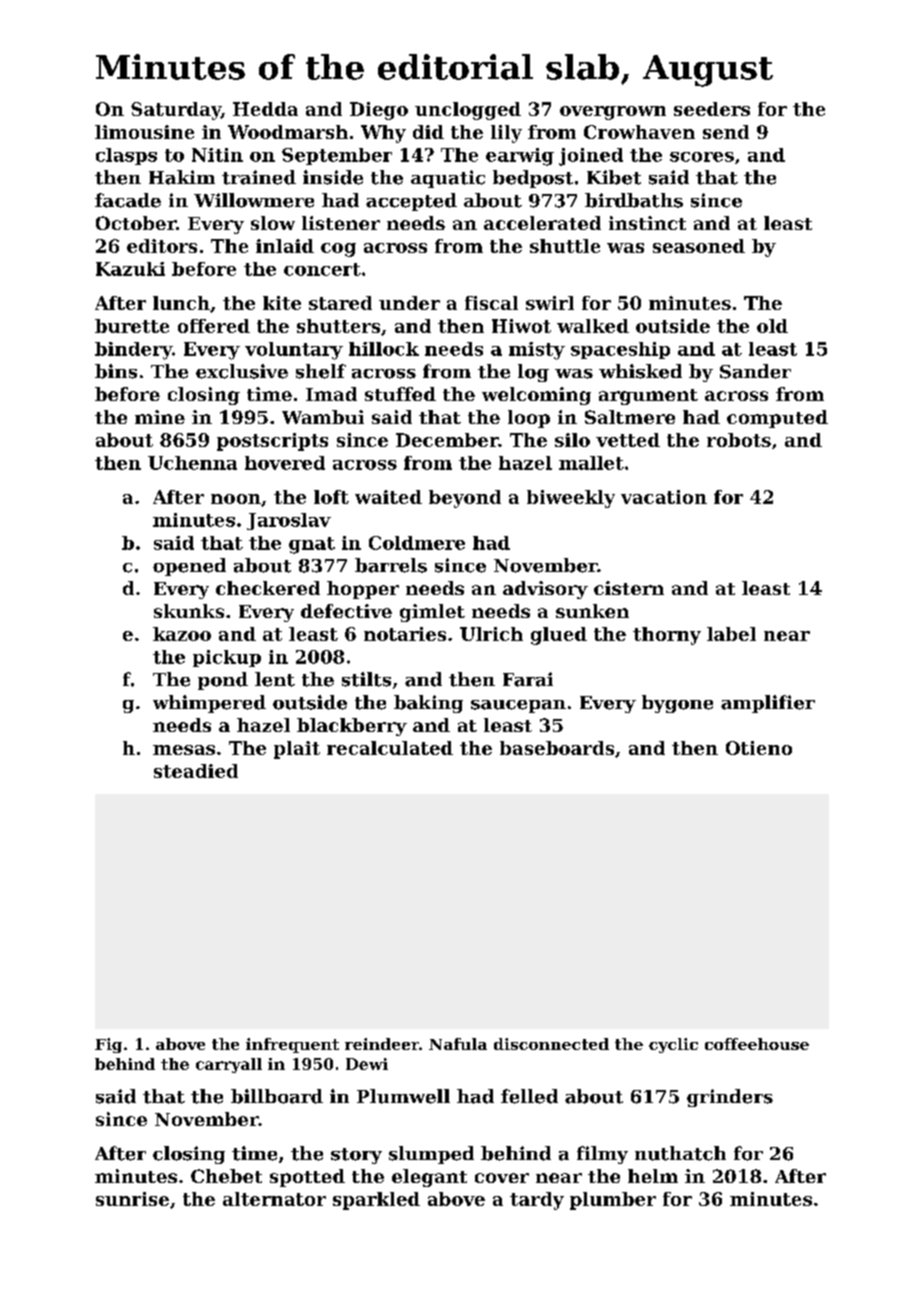 This screenshot has width=924, height=1308. What do you see at coordinates (731, 634) in the screenshot?
I see `label` at bounding box center [731, 634].
